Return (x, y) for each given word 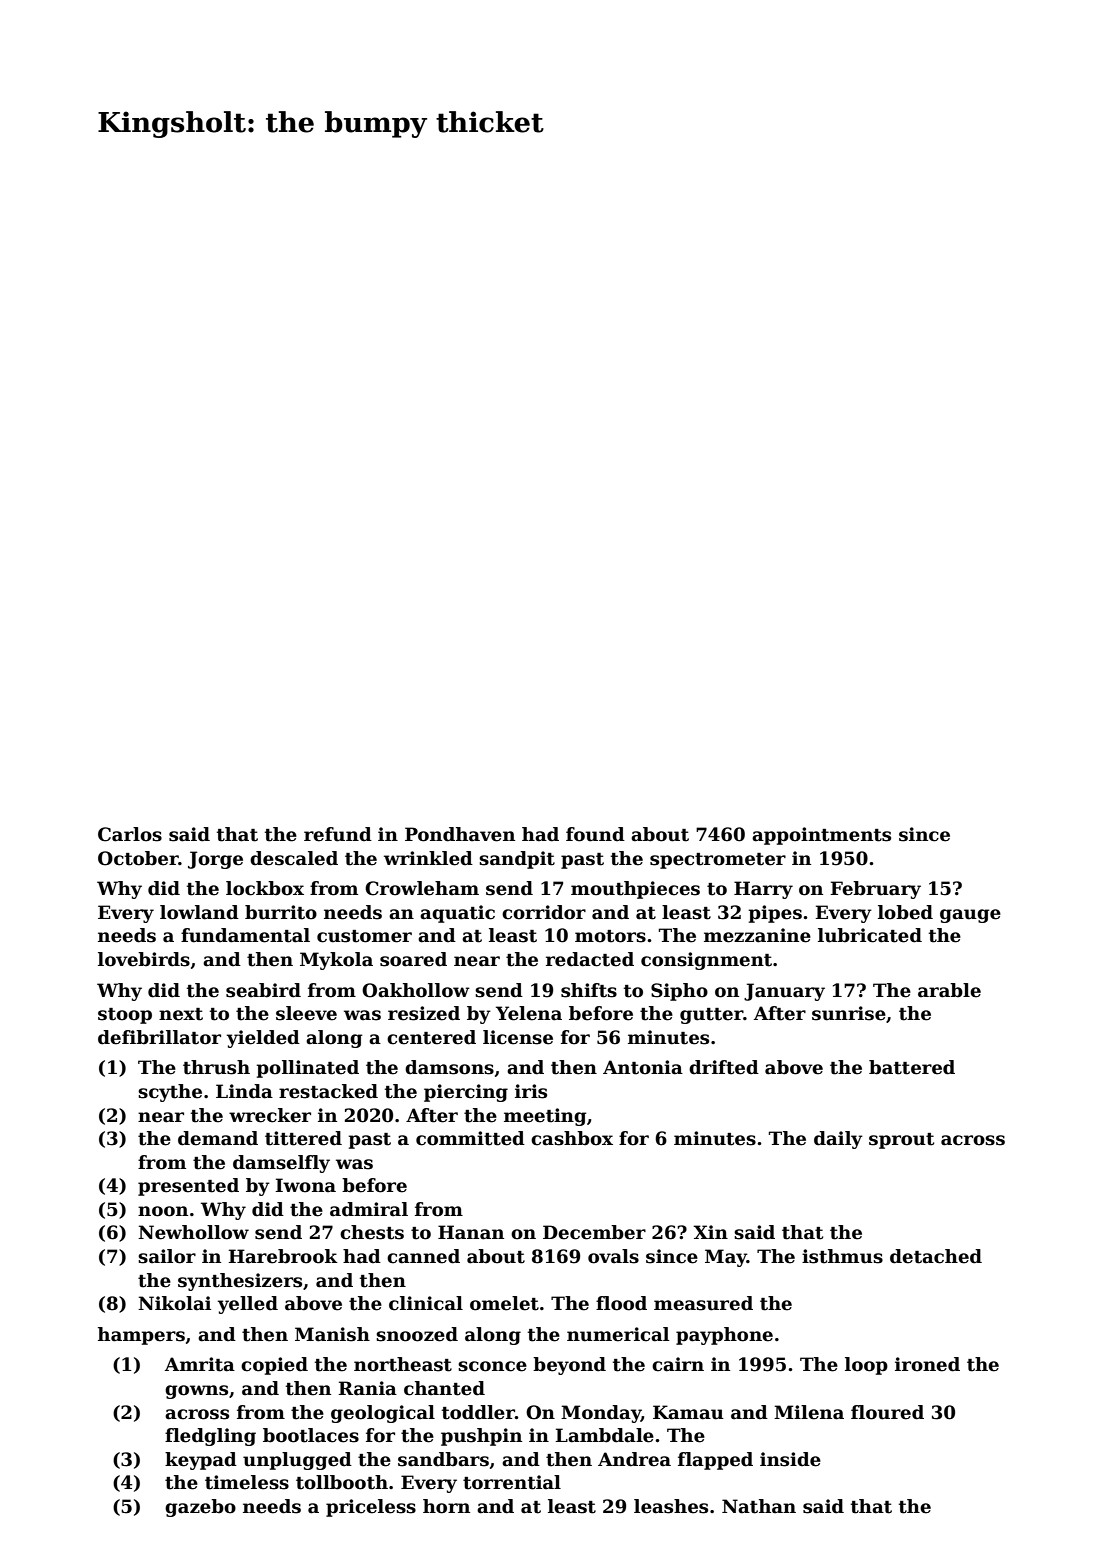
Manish (332, 1334)
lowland (199, 912)
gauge (970, 916)
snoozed (417, 1334)
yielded (263, 1039)
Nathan (759, 1506)
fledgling (210, 1437)
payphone (724, 1336)
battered (912, 1067)
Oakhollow (416, 990)
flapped (715, 1461)
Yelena (529, 1013)
